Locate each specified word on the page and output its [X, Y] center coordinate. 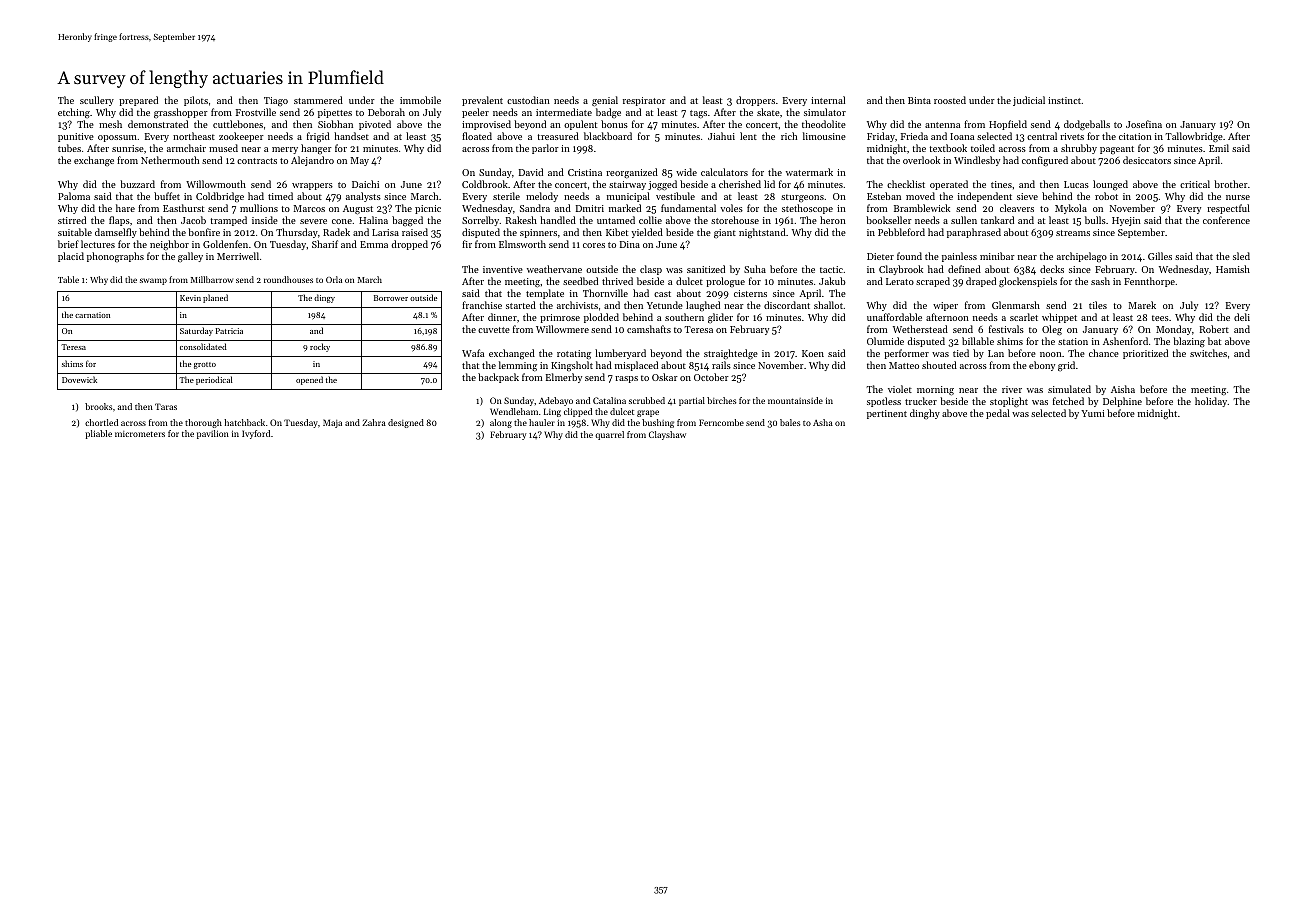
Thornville [605, 293]
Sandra [535, 208]
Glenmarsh [1016, 305]
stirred [72, 220]
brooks [98, 406]
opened [309, 380]
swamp [153, 281]
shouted [939, 365]
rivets [1072, 136]
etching [74, 113]
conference [1226, 220]
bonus [614, 124]
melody [542, 197]
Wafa [473, 353]
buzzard [137, 184]
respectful [1228, 209]
